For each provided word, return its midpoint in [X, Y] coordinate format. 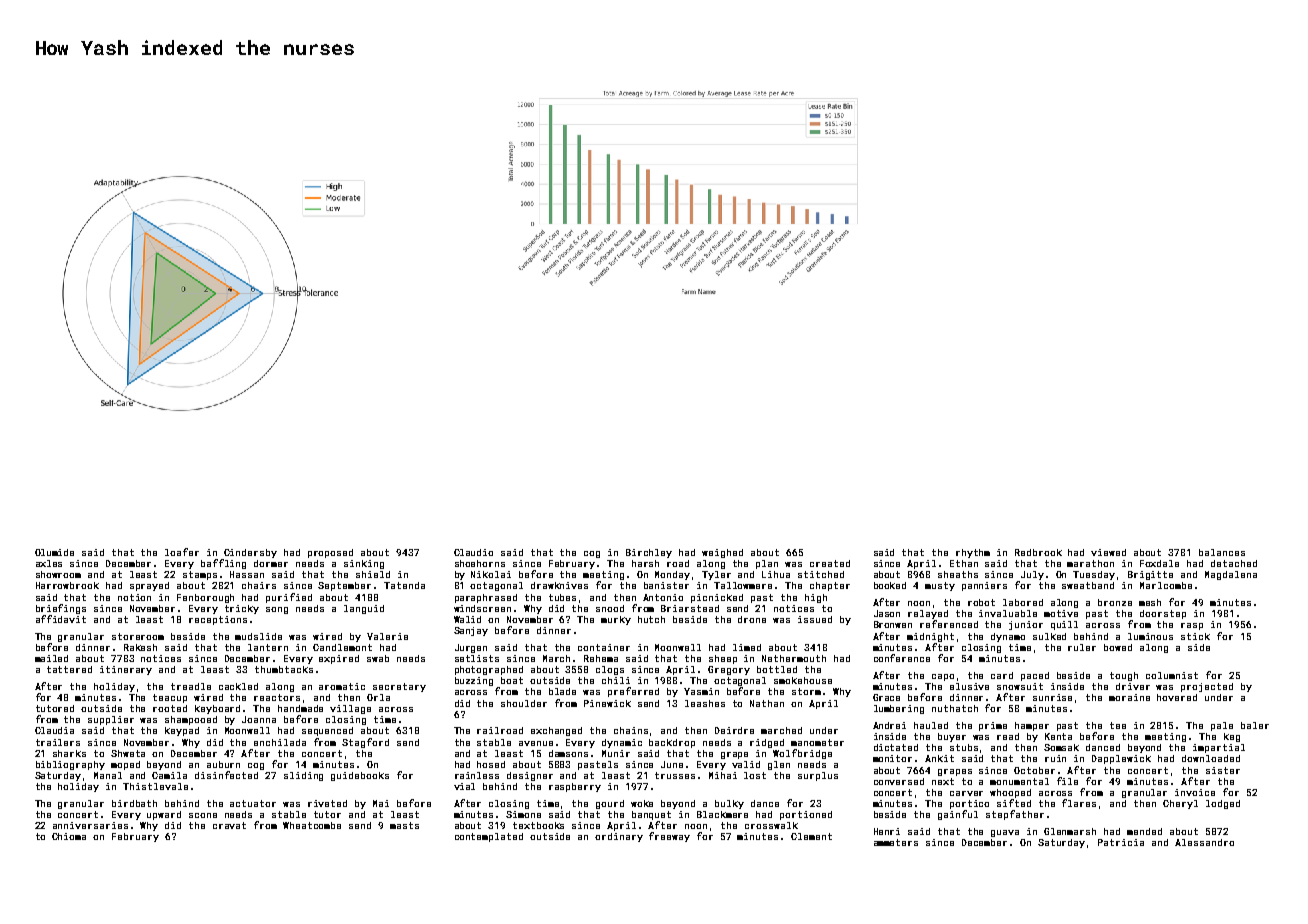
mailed [51, 658]
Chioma [69, 836]
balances [1222, 552]
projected [1207, 687]
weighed [722, 553]
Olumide [54, 552]
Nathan [767, 703]
